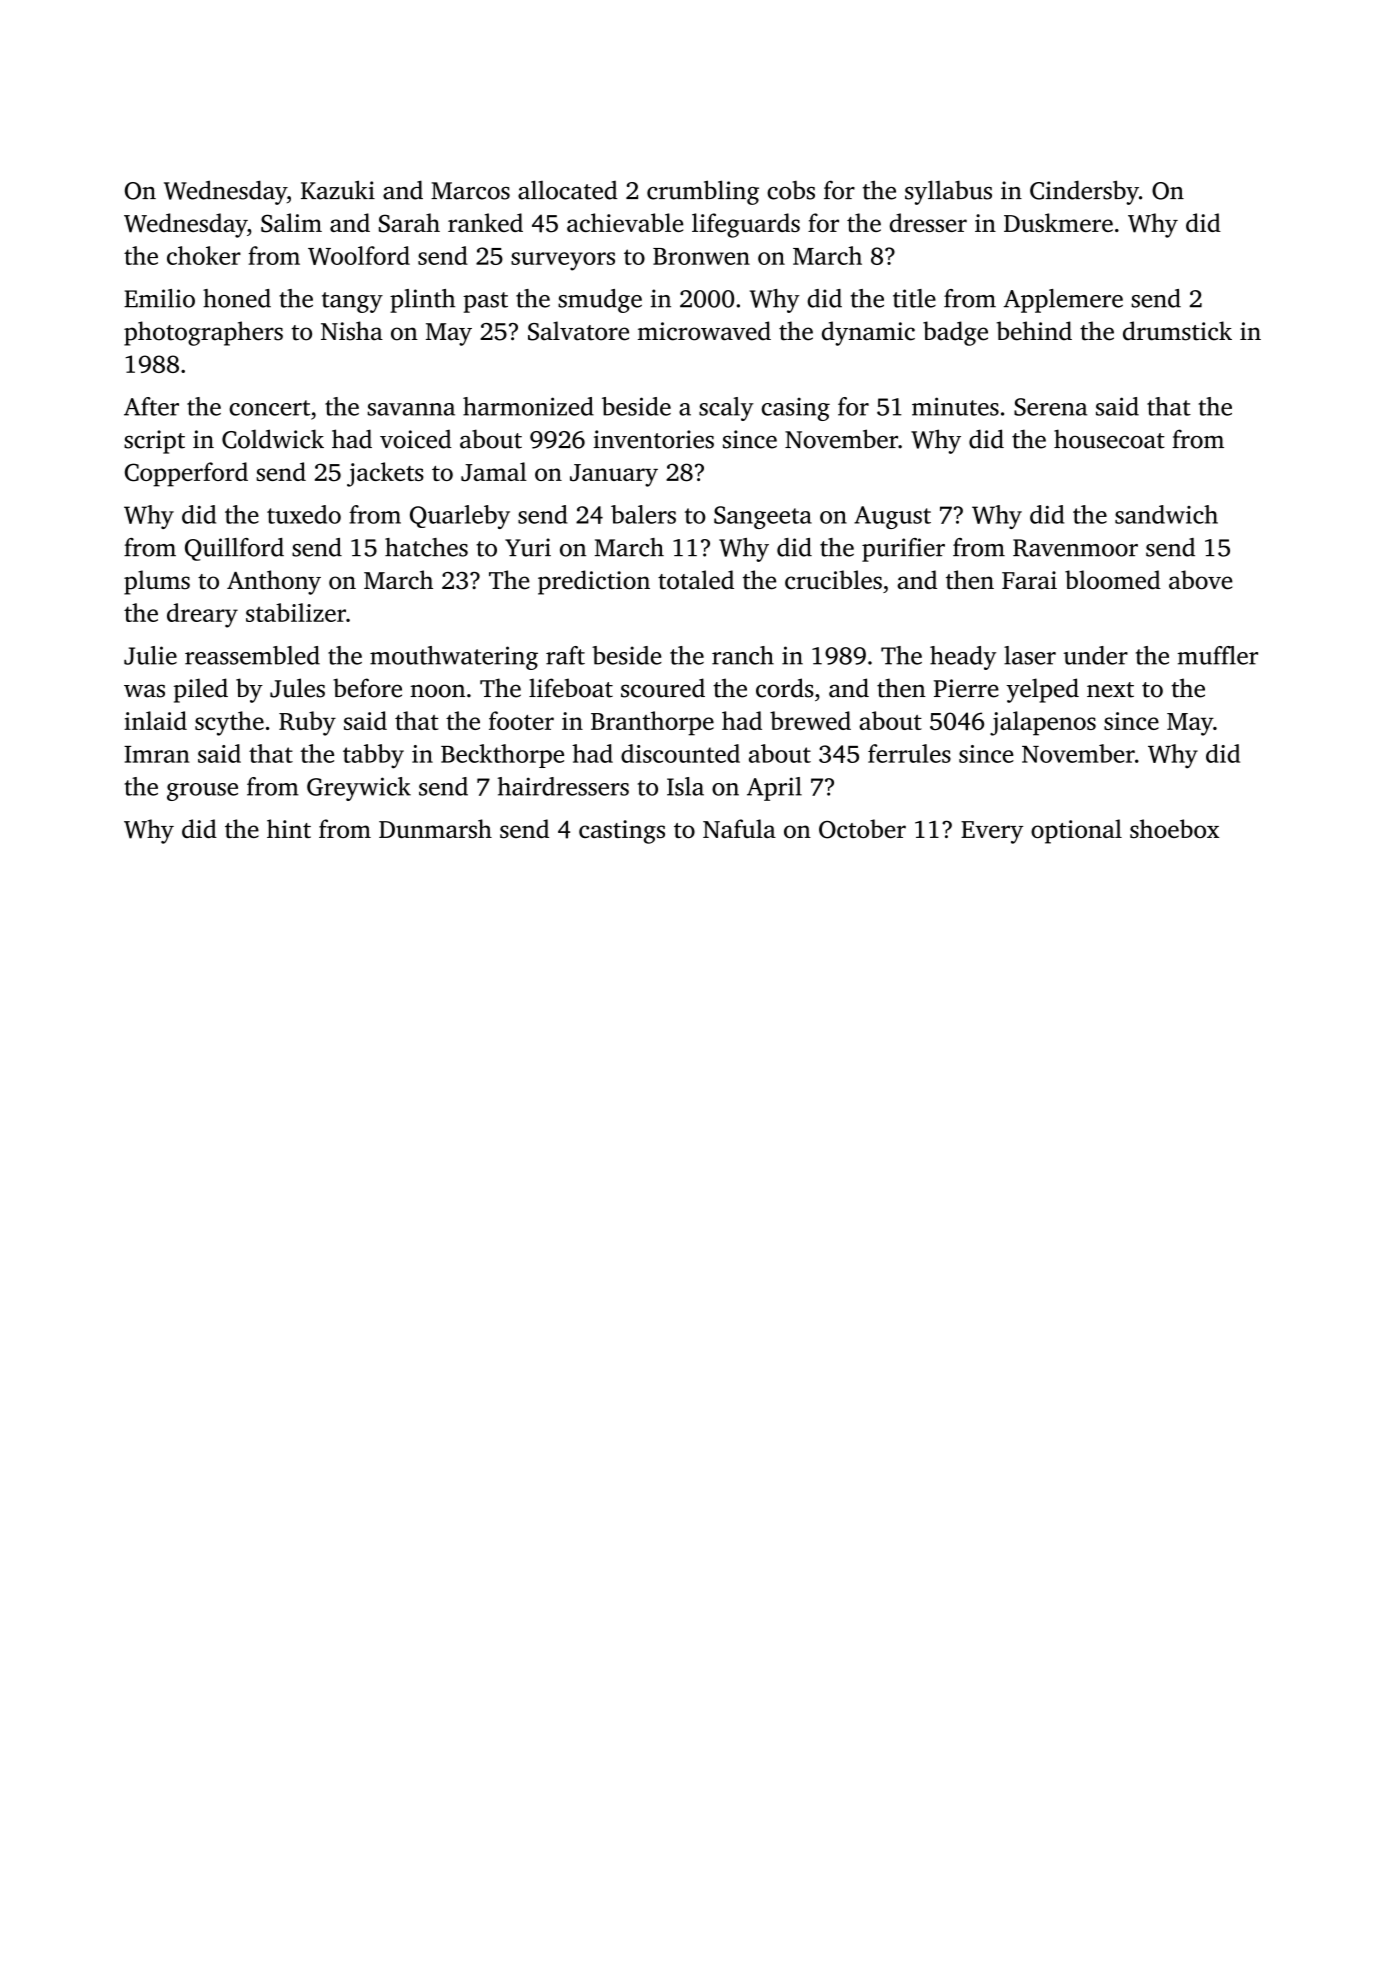 Image resolution: width=1386 pixels, height=1969 pixels. I want to click on title, so click(914, 298).
